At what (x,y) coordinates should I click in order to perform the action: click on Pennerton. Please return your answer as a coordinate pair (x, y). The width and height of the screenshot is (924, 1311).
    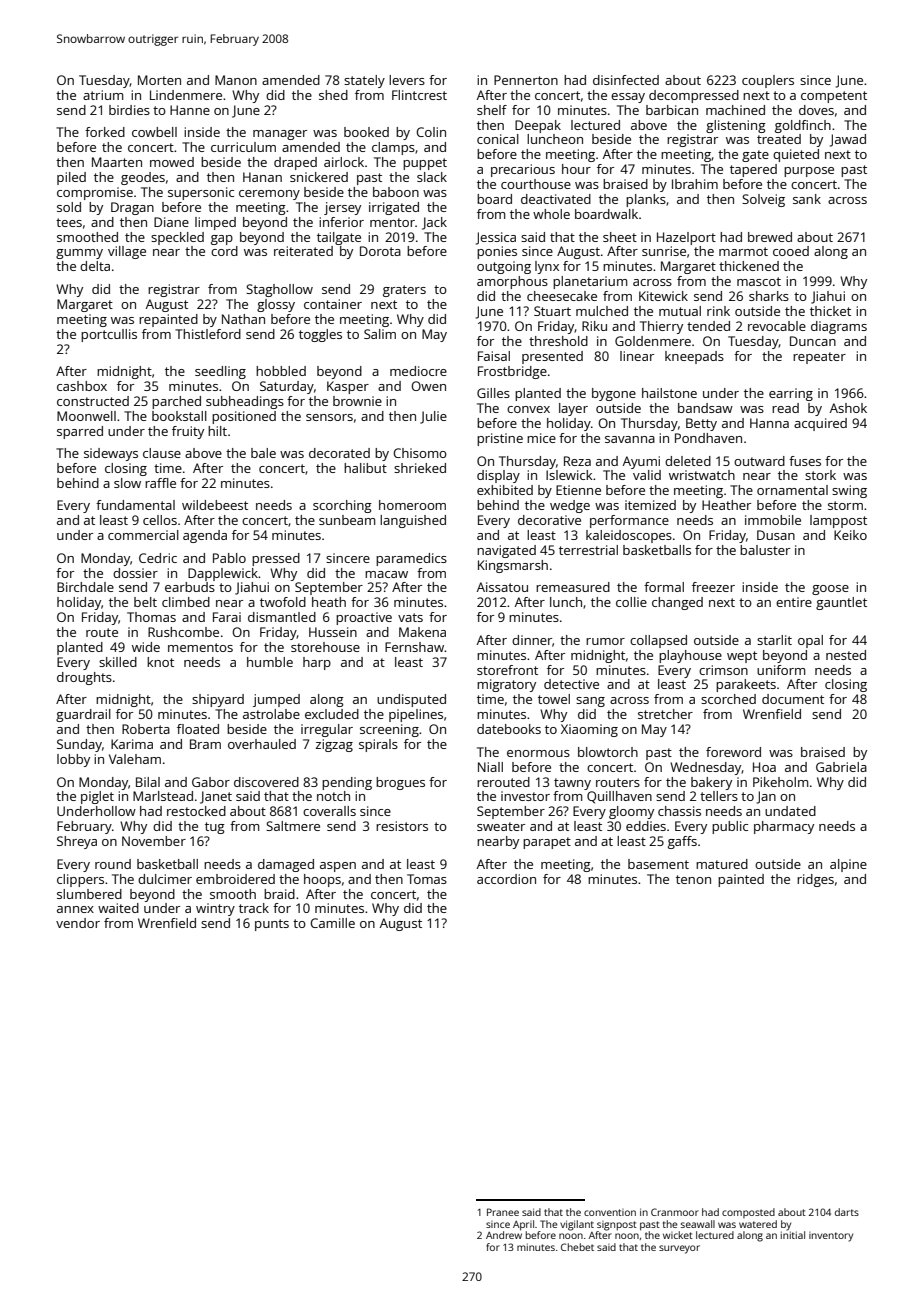
    Looking at the image, I should click on (526, 80).
